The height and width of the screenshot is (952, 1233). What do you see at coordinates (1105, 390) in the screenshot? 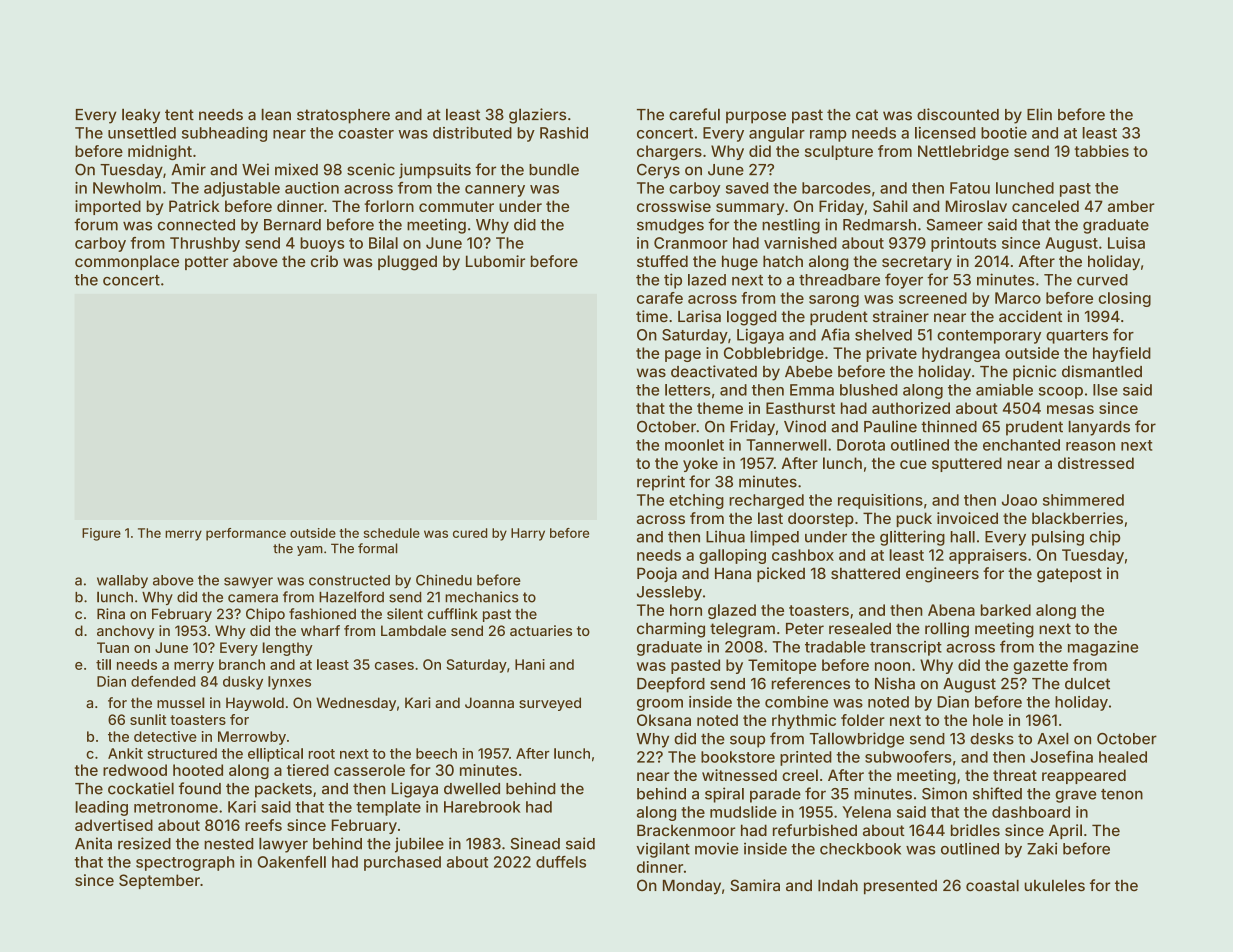
I see `Ilse` at bounding box center [1105, 390].
